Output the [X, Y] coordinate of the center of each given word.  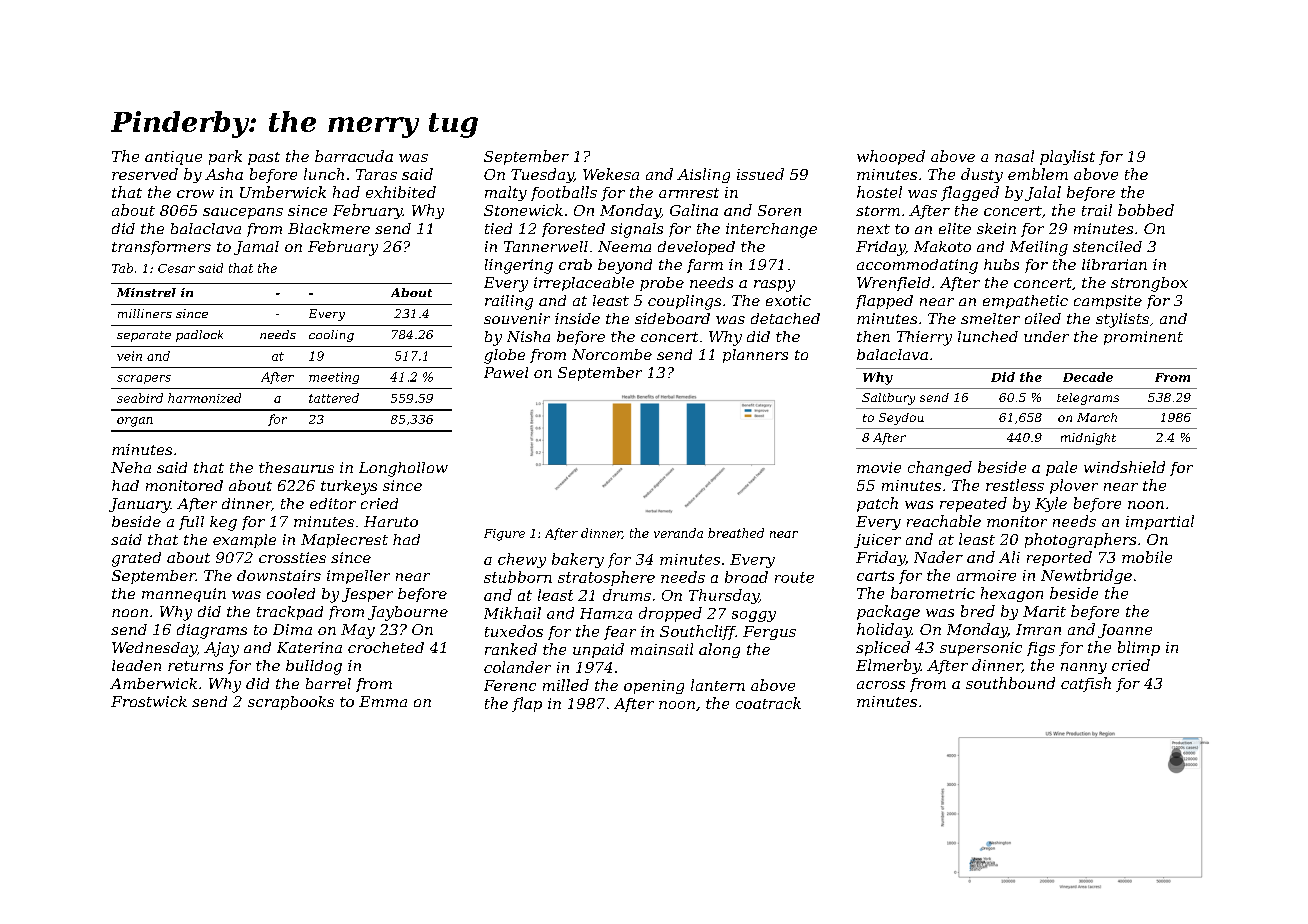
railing [509, 302]
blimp [1139, 648]
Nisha [528, 336]
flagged [970, 193]
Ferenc [510, 685]
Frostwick [149, 701]
